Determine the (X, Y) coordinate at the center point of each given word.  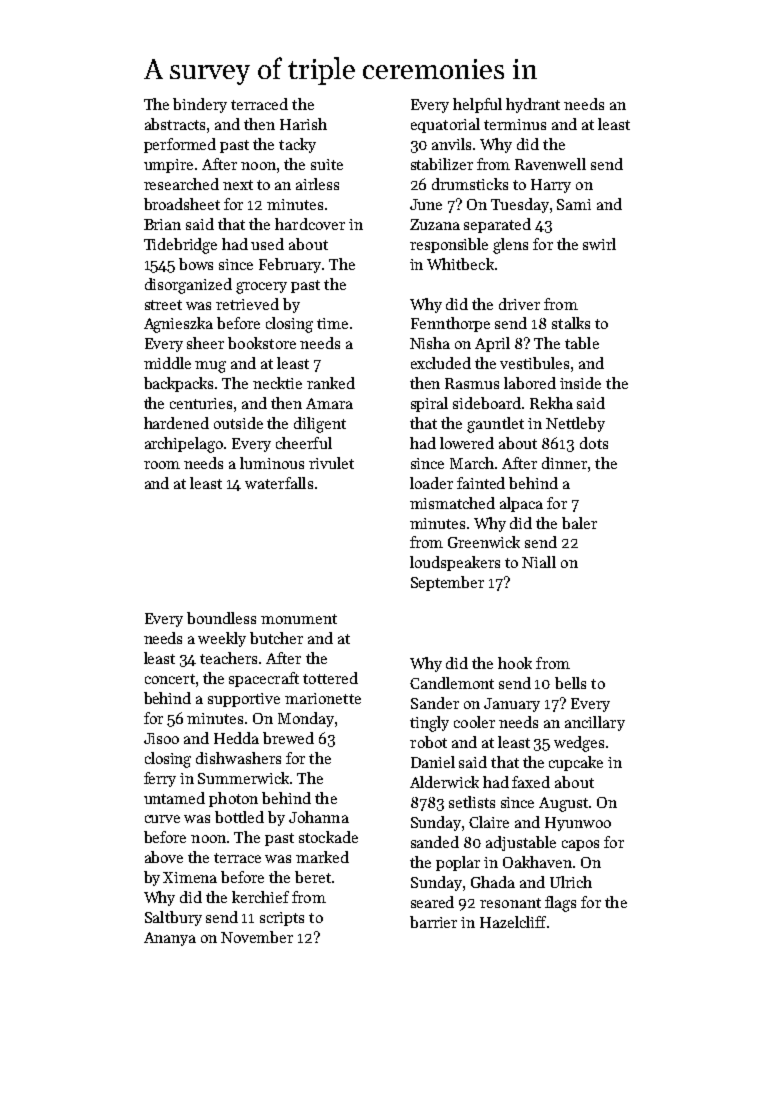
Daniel (433, 762)
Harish (303, 124)
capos (580, 845)
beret (313, 877)
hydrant (533, 105)
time (332, 323)
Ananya (170, 939)
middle (167, 363)
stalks (571, 323)
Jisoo (161, 738)
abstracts (175, 124)
